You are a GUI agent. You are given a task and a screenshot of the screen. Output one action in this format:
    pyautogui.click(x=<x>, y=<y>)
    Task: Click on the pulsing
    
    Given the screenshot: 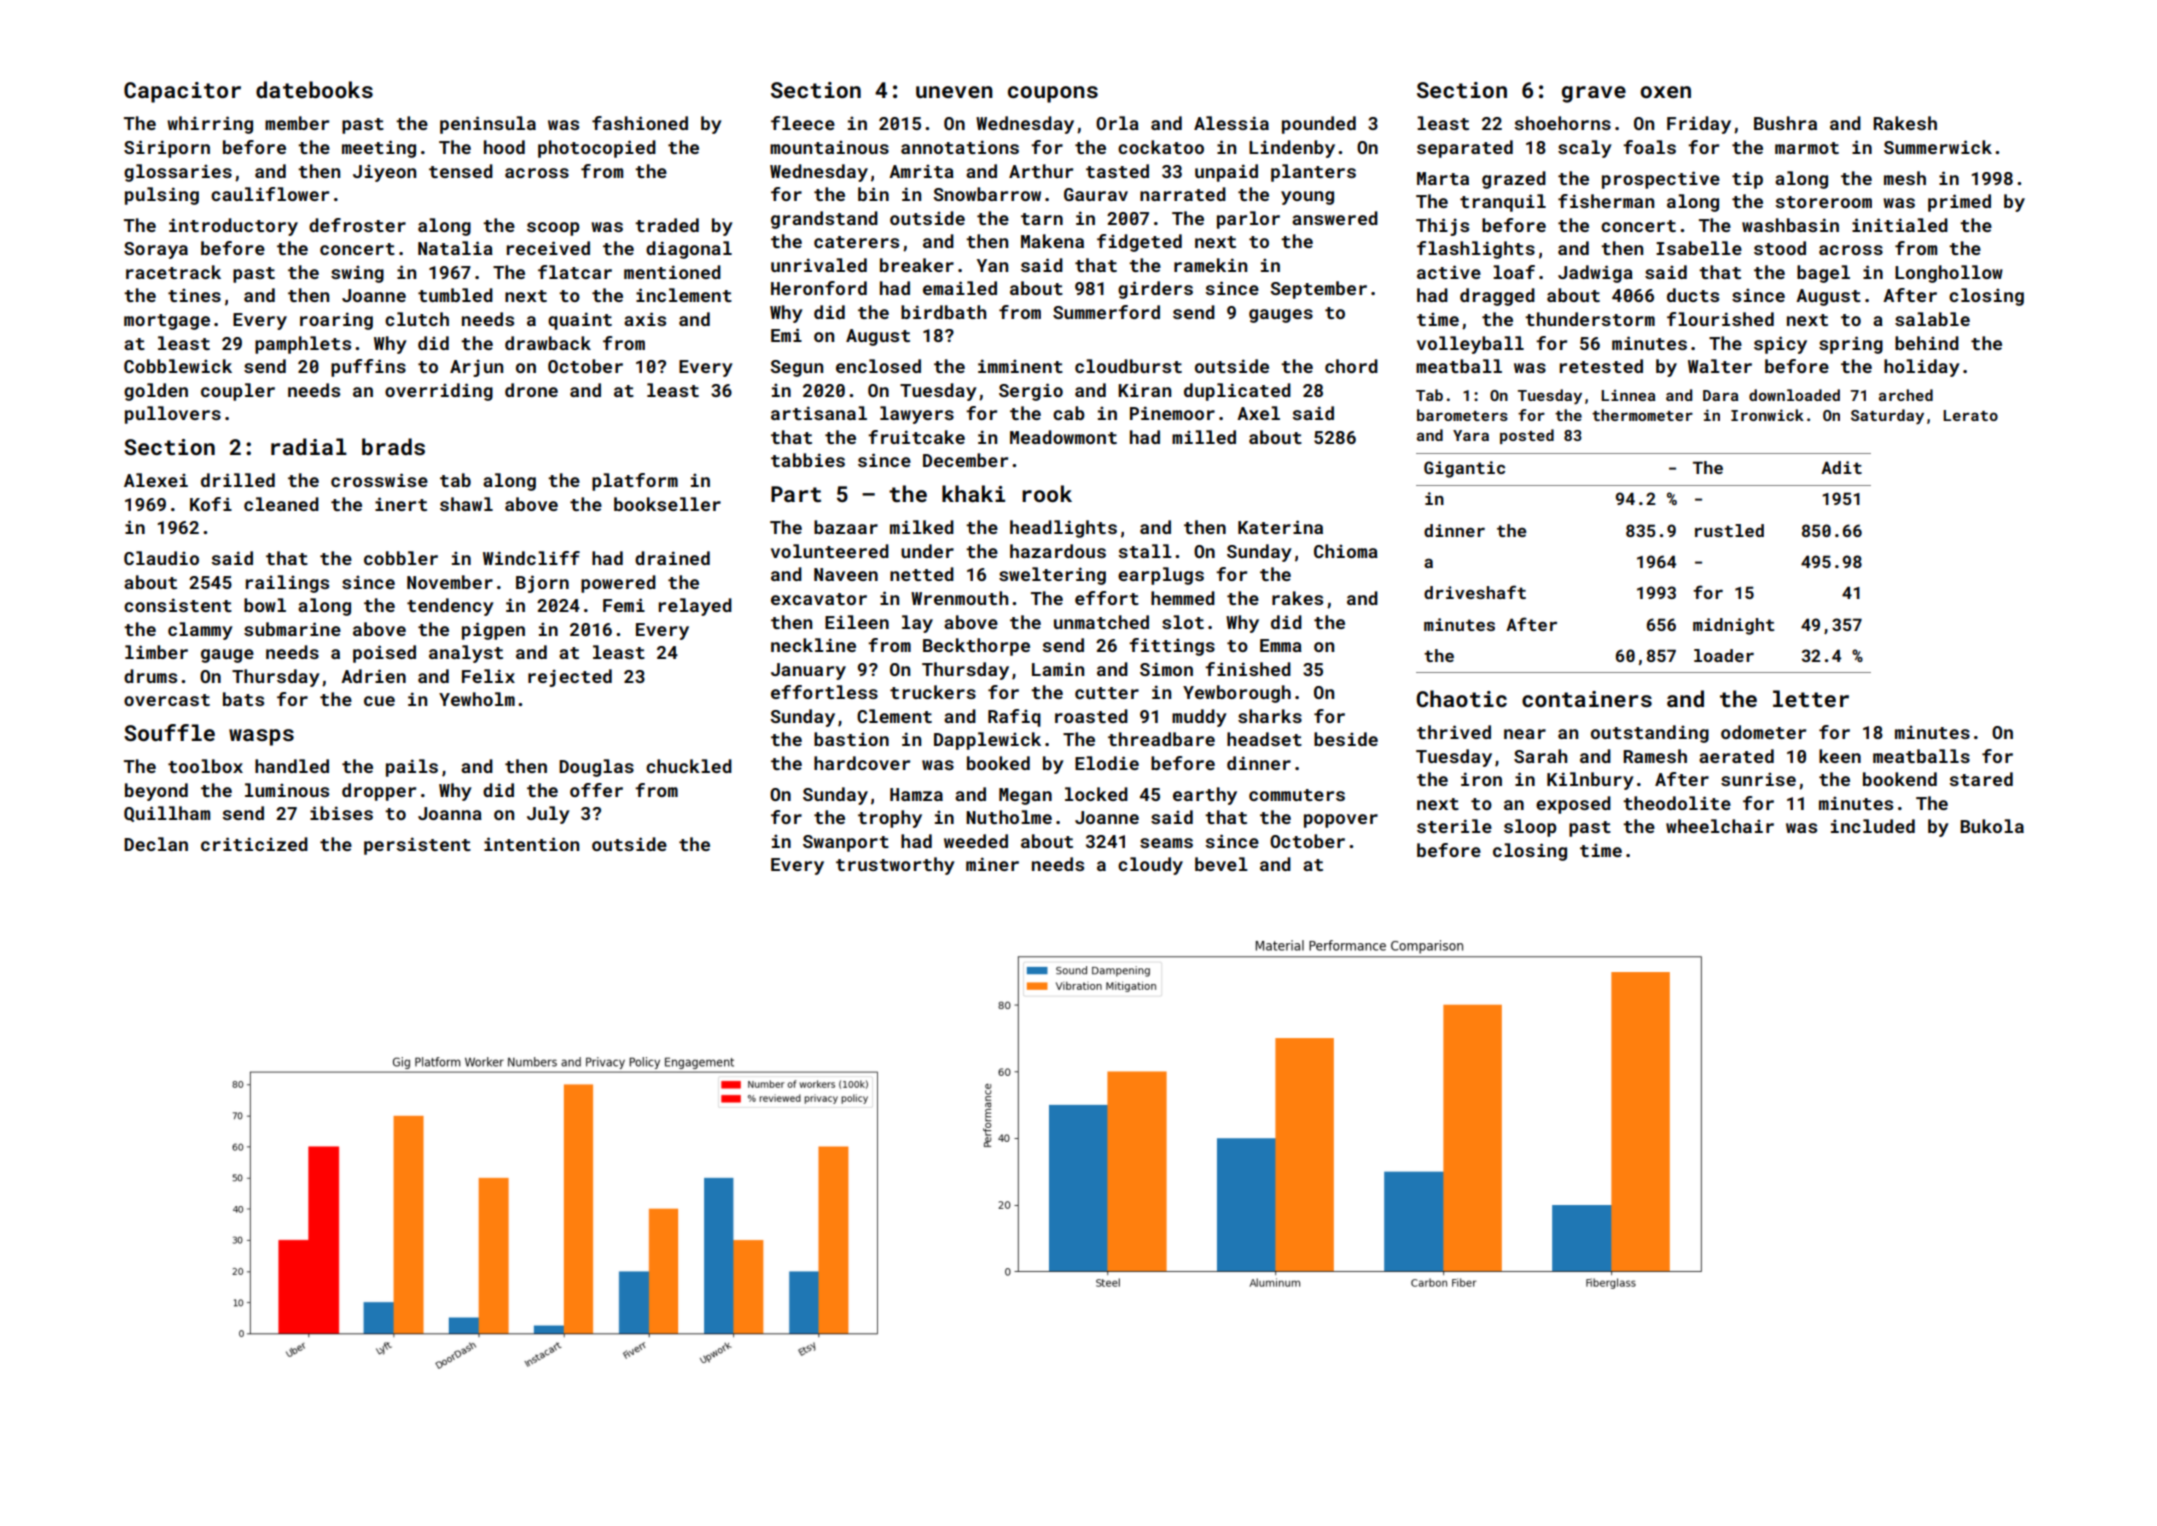 What is the action you would take?
    pyautogui.click(x=162, y=196)
